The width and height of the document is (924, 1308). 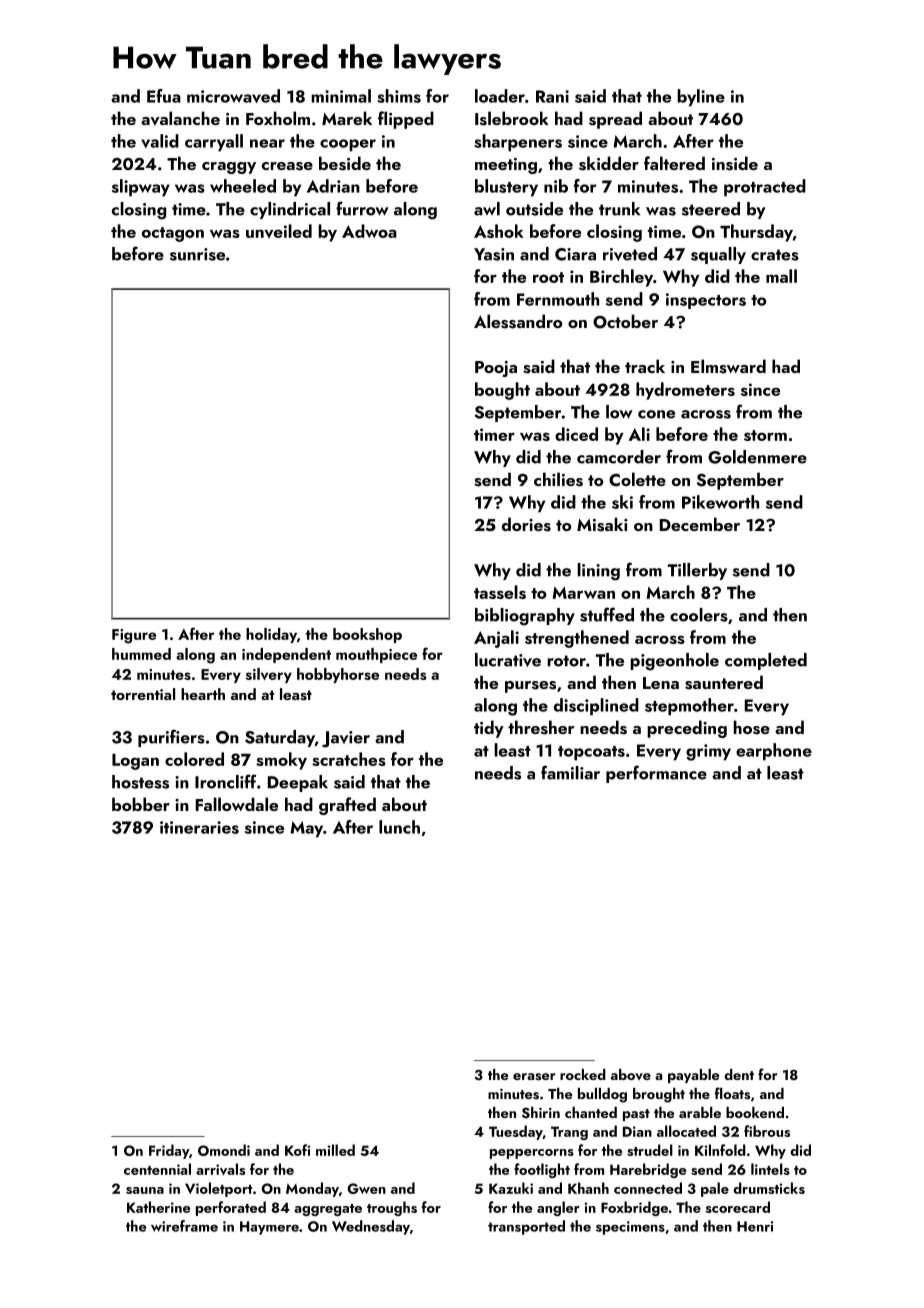 What do you see at coordinates (271, 635) in the document?
I see `holiday` at bounding box center [271, 635].
